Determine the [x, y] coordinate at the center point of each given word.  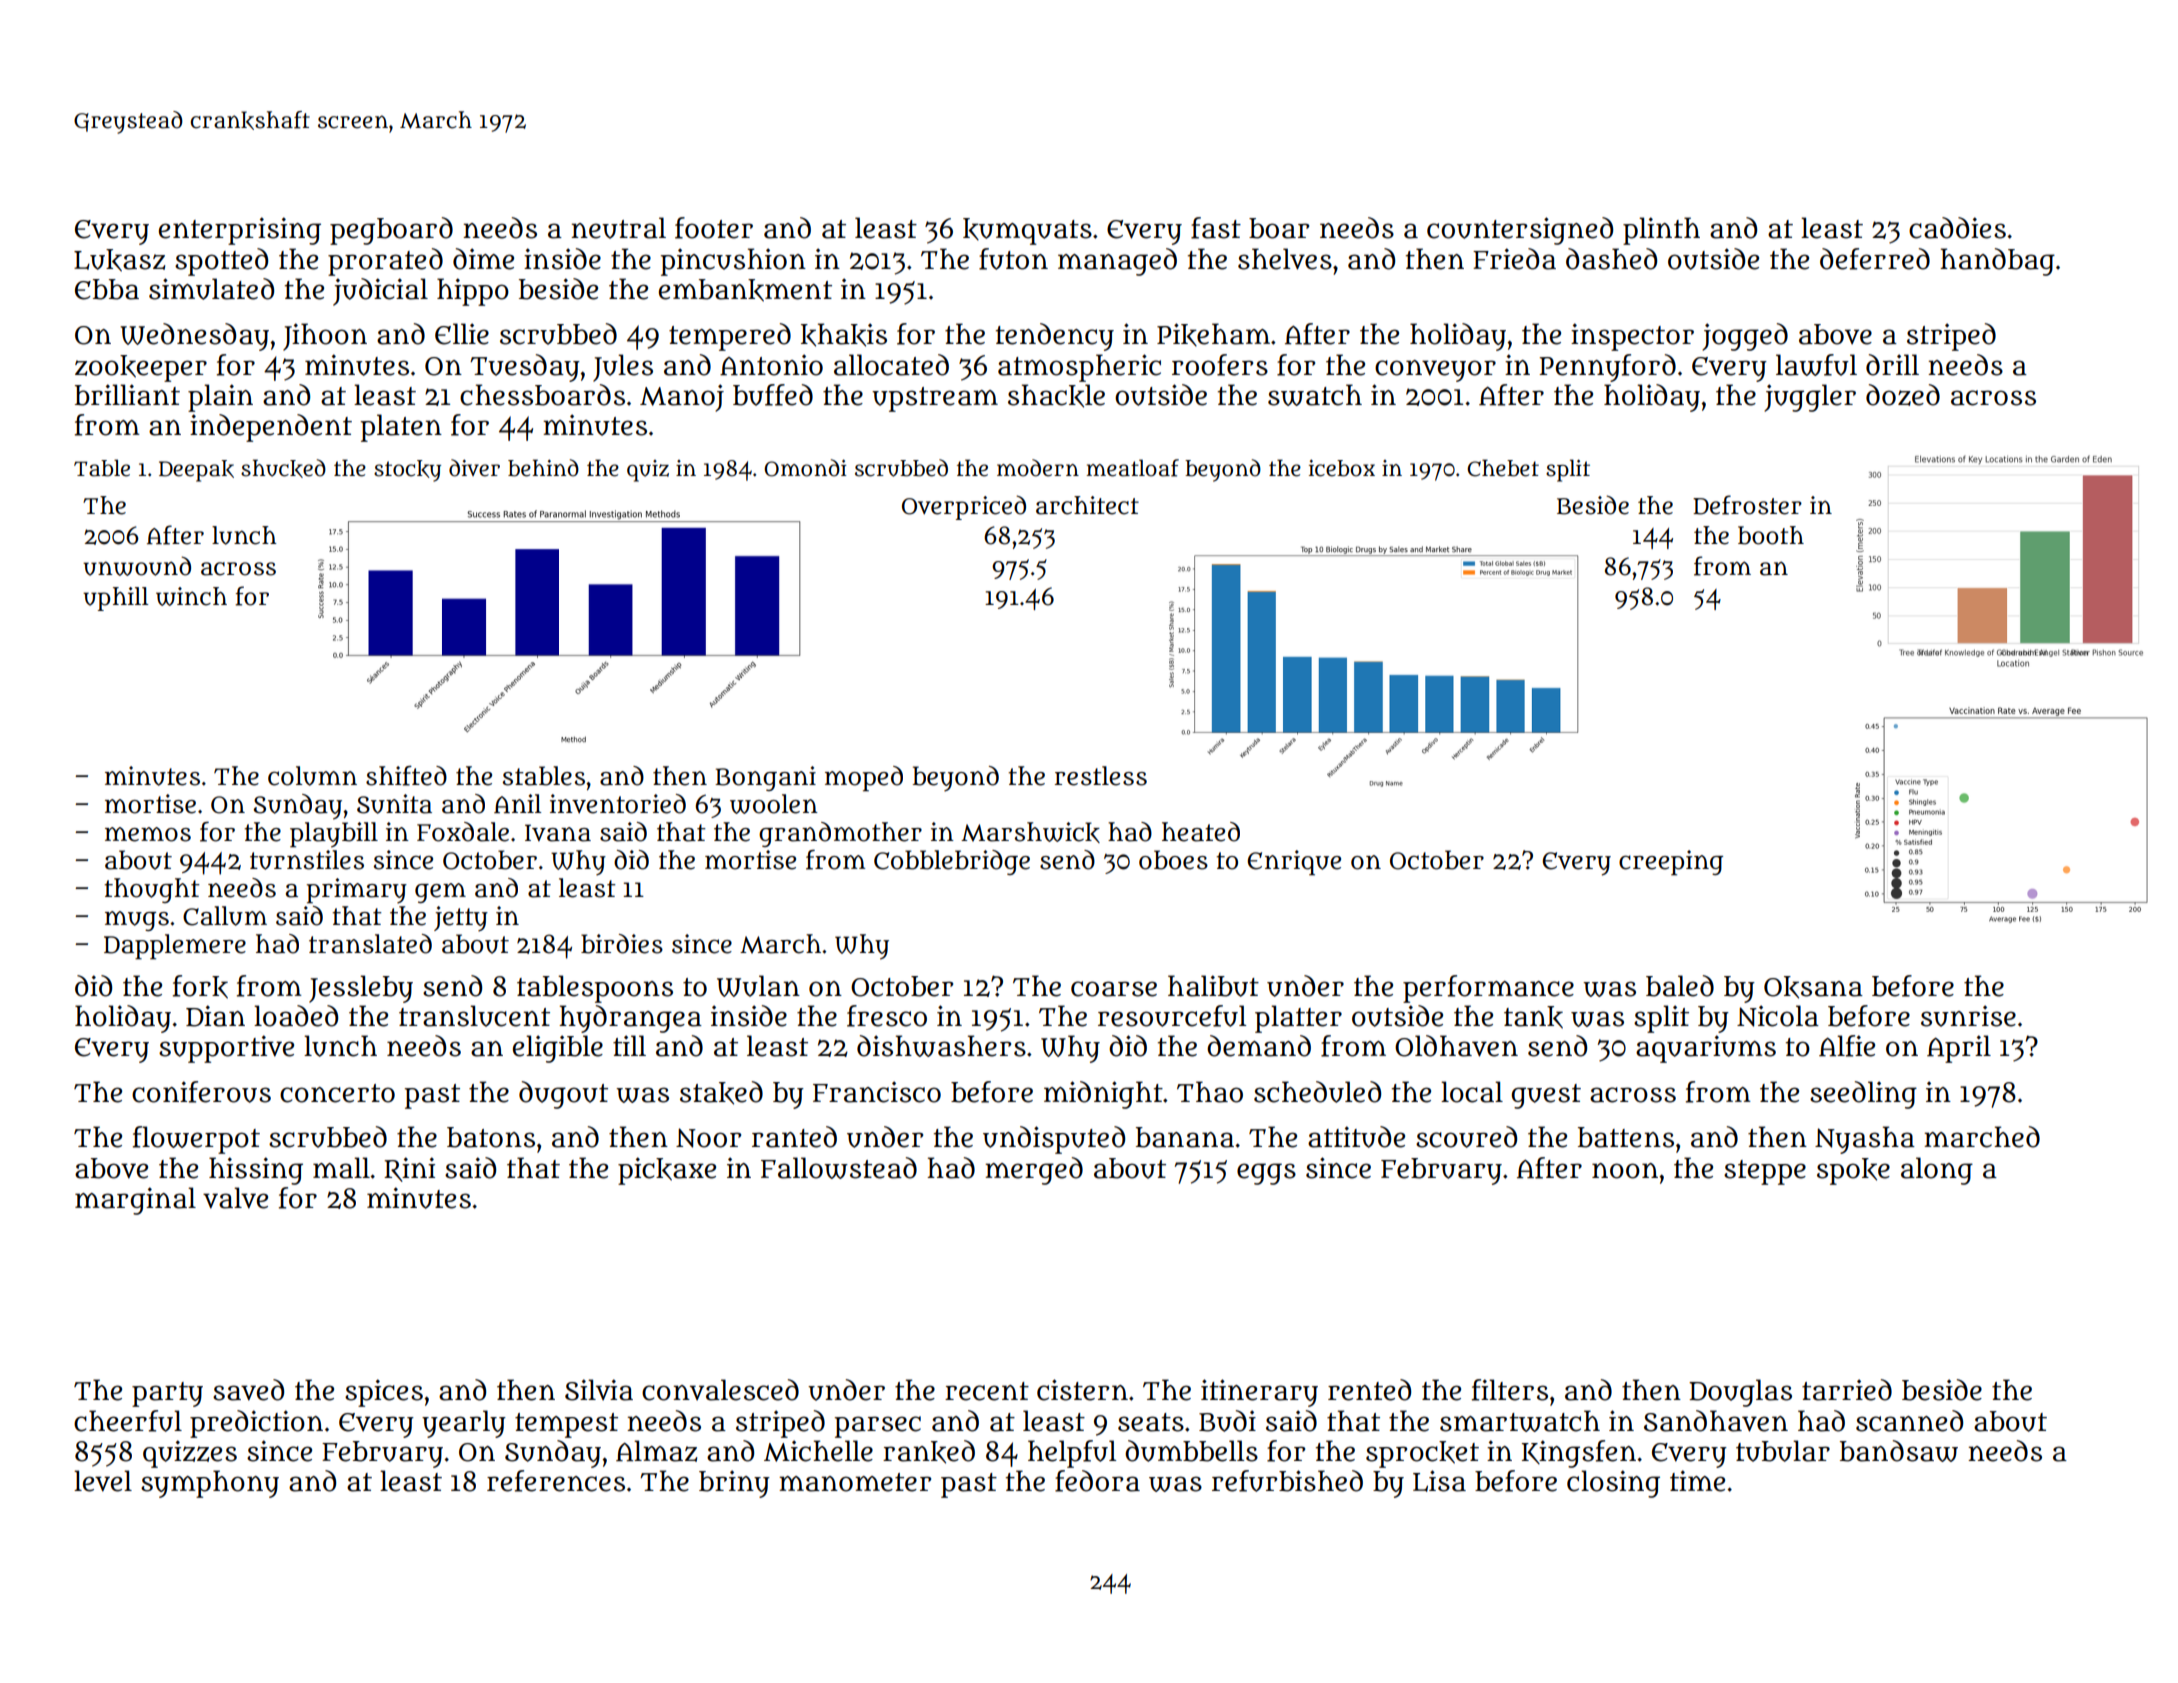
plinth [1661, 231]
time [1697, 1481]
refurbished [1287, 1481]
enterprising [240, 231]
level [103, 1481]
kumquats [1027, 231]
